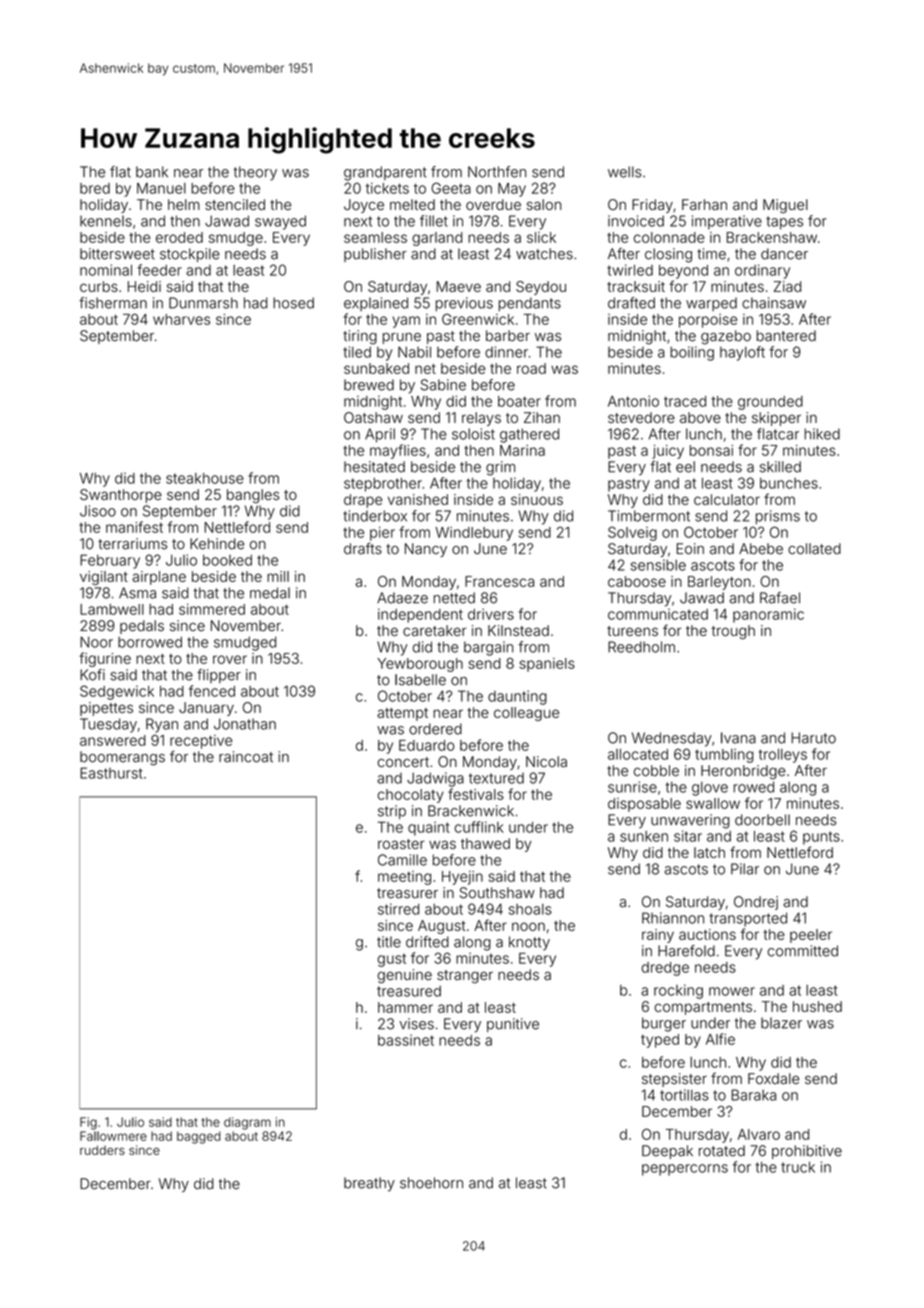  Describe the element at coordinates (385, 173) in the image. I see `grandparent` at that location.
